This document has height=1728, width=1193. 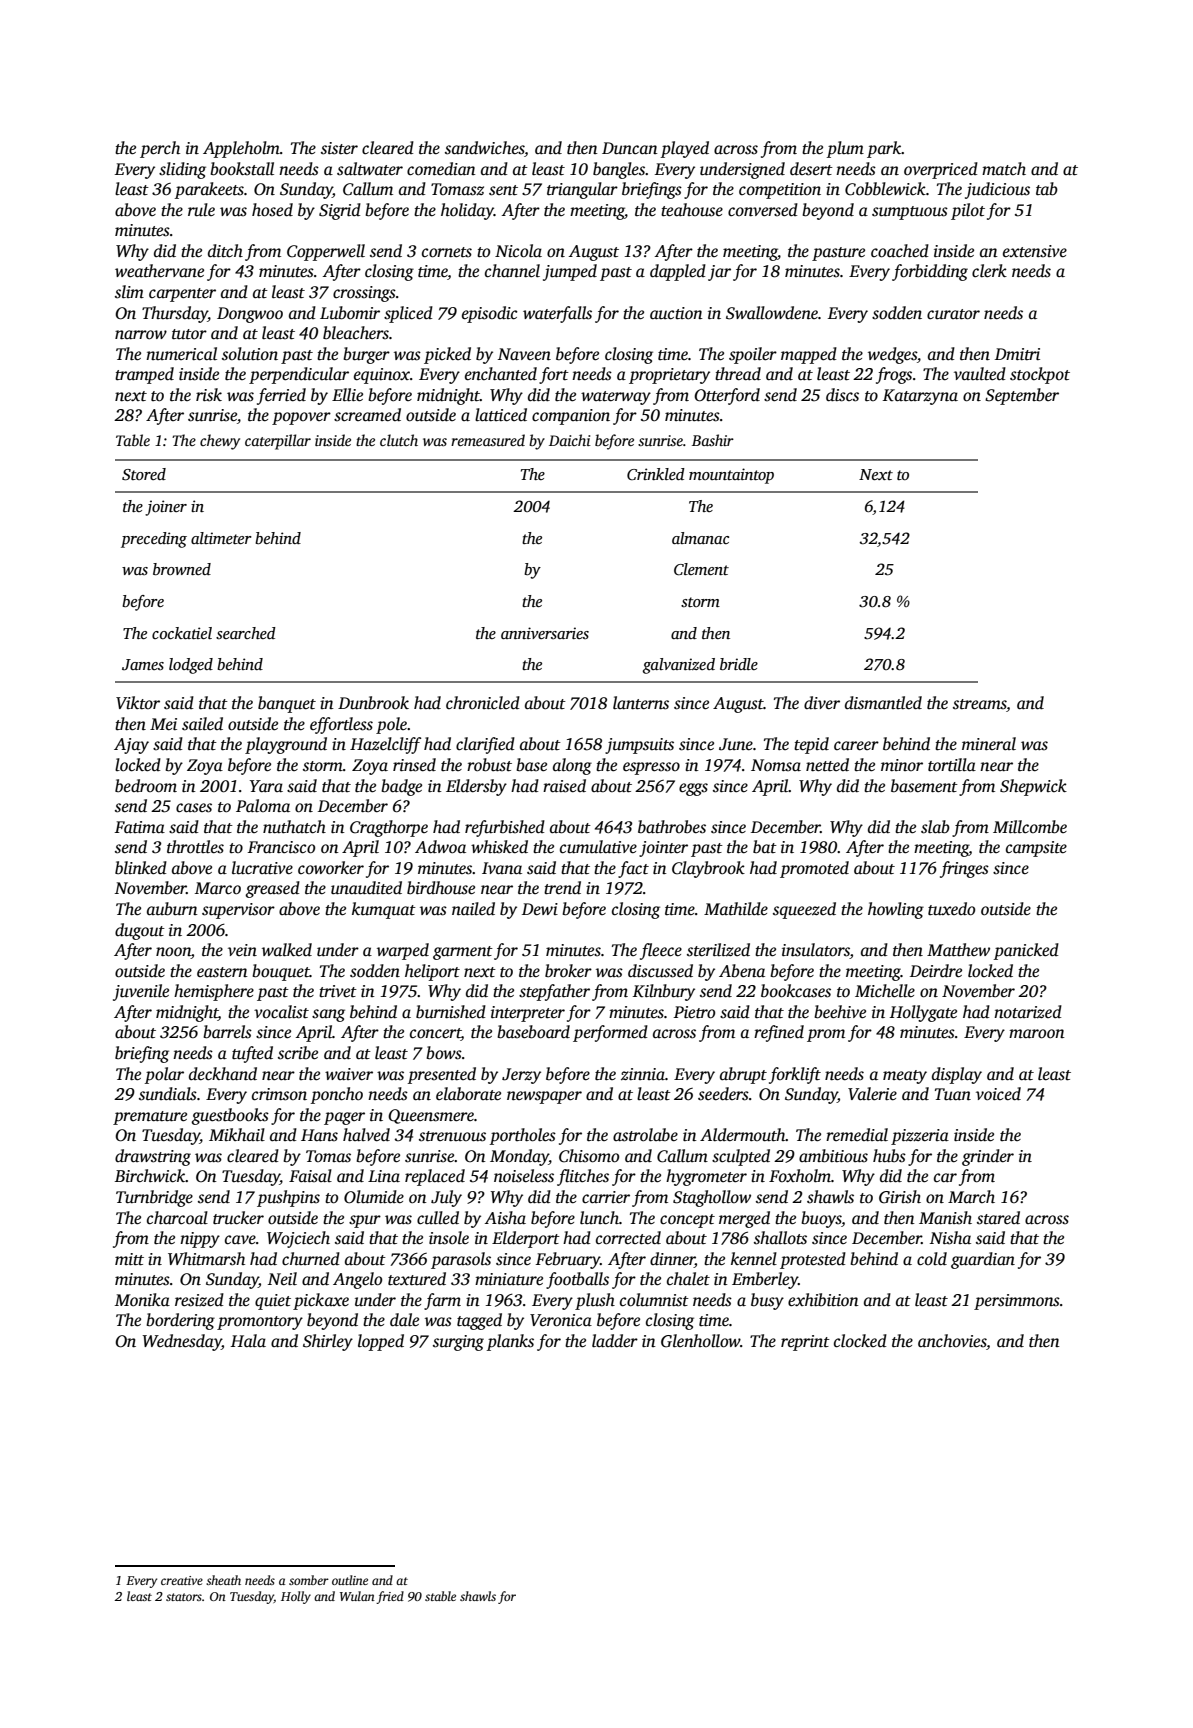 I want to click on deckhand, so click(x=223, y=1073).
